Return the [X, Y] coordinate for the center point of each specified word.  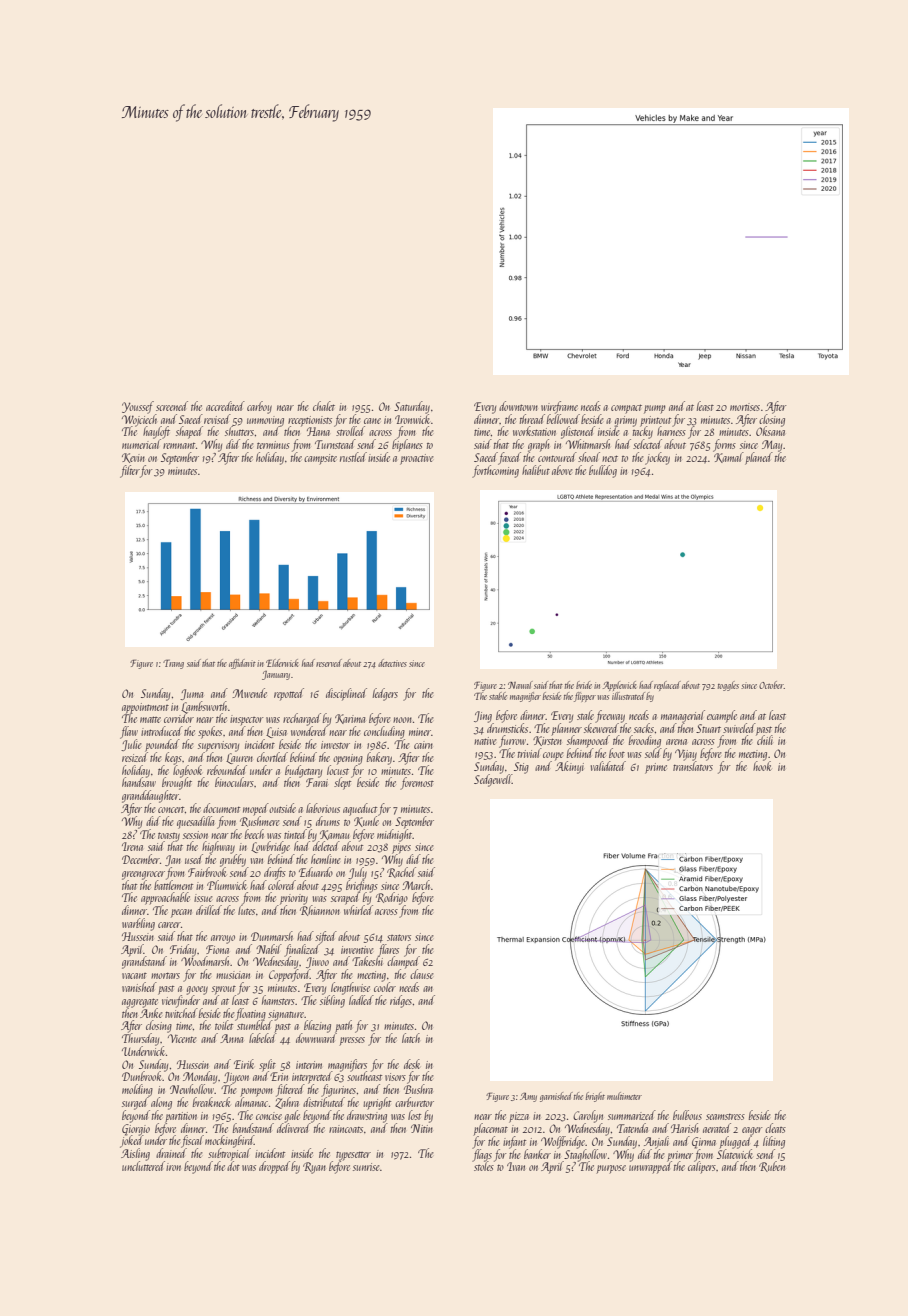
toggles [728, 686]
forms [724, 445]
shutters [239, 431]
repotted [289, 694]
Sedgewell [493, 780]
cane [372, 421]
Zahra [287, 1103]
